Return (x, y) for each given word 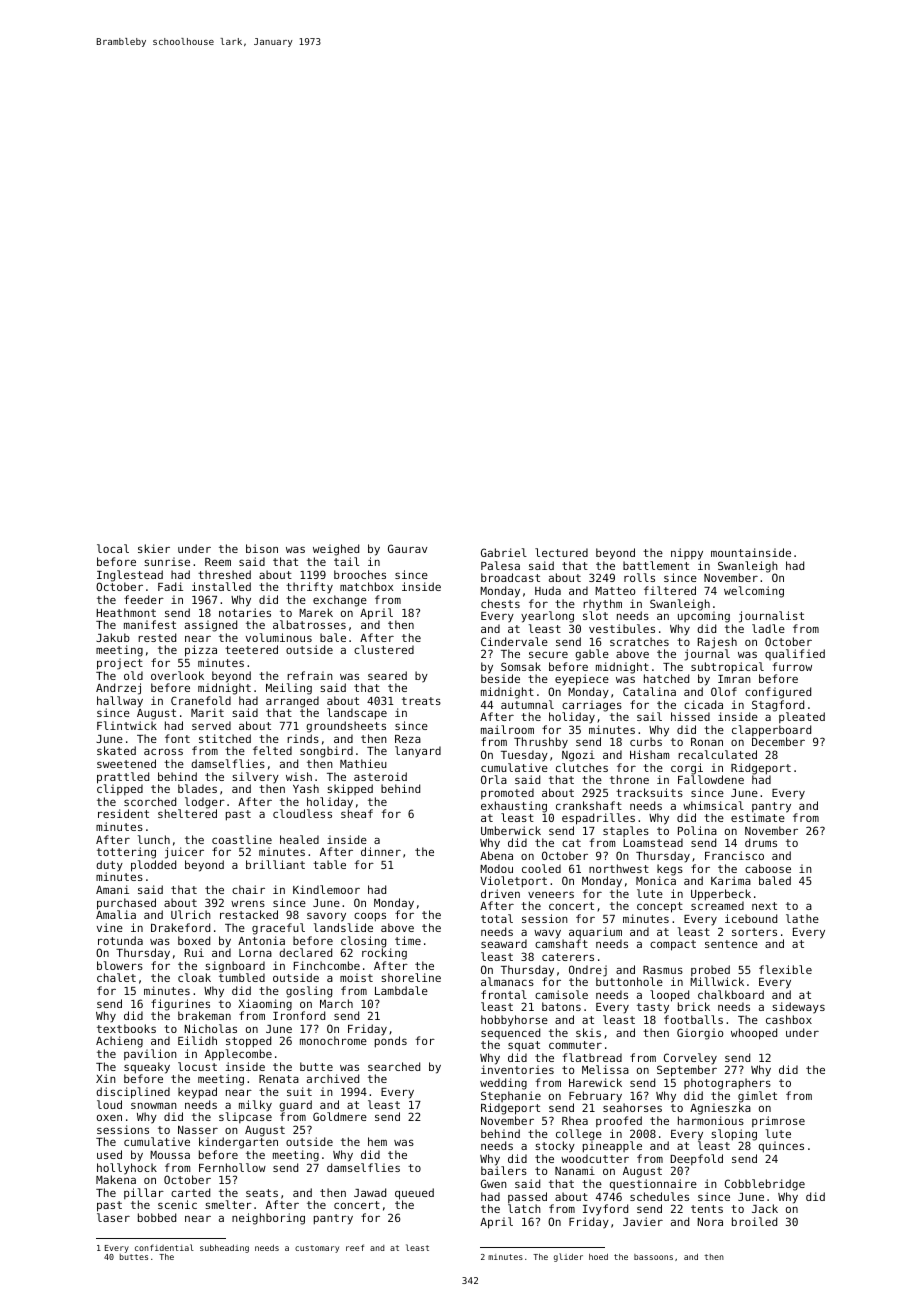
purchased (126, 904)
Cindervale (514, 641)
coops (370, 917)
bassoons (653, 1257)
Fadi (170, 586)
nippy (687, 554)
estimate (758, 817)
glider (568, 1257)
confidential (164, 1247)
